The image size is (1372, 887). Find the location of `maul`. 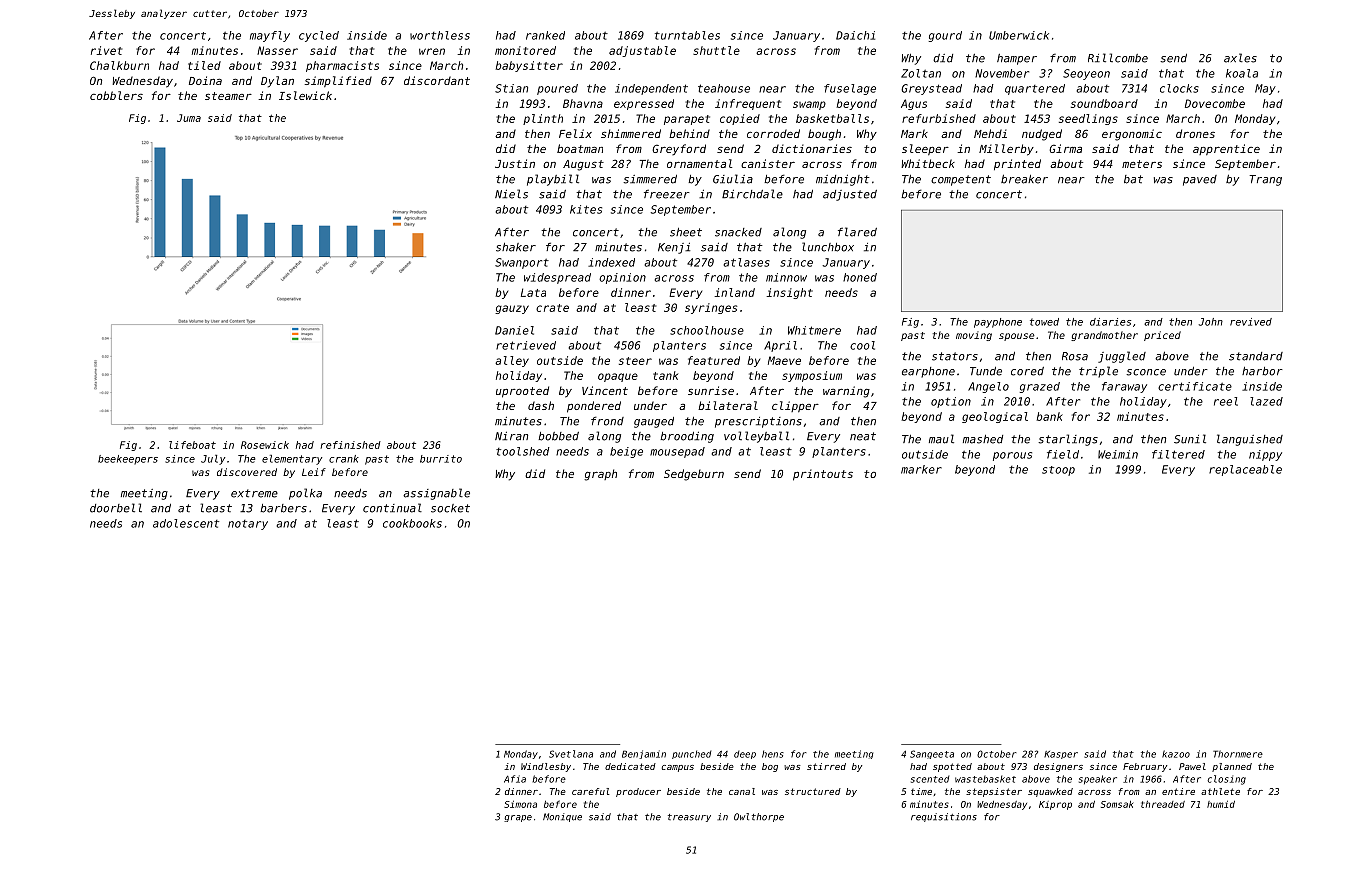

maul is located at coordinates (941, 439).
